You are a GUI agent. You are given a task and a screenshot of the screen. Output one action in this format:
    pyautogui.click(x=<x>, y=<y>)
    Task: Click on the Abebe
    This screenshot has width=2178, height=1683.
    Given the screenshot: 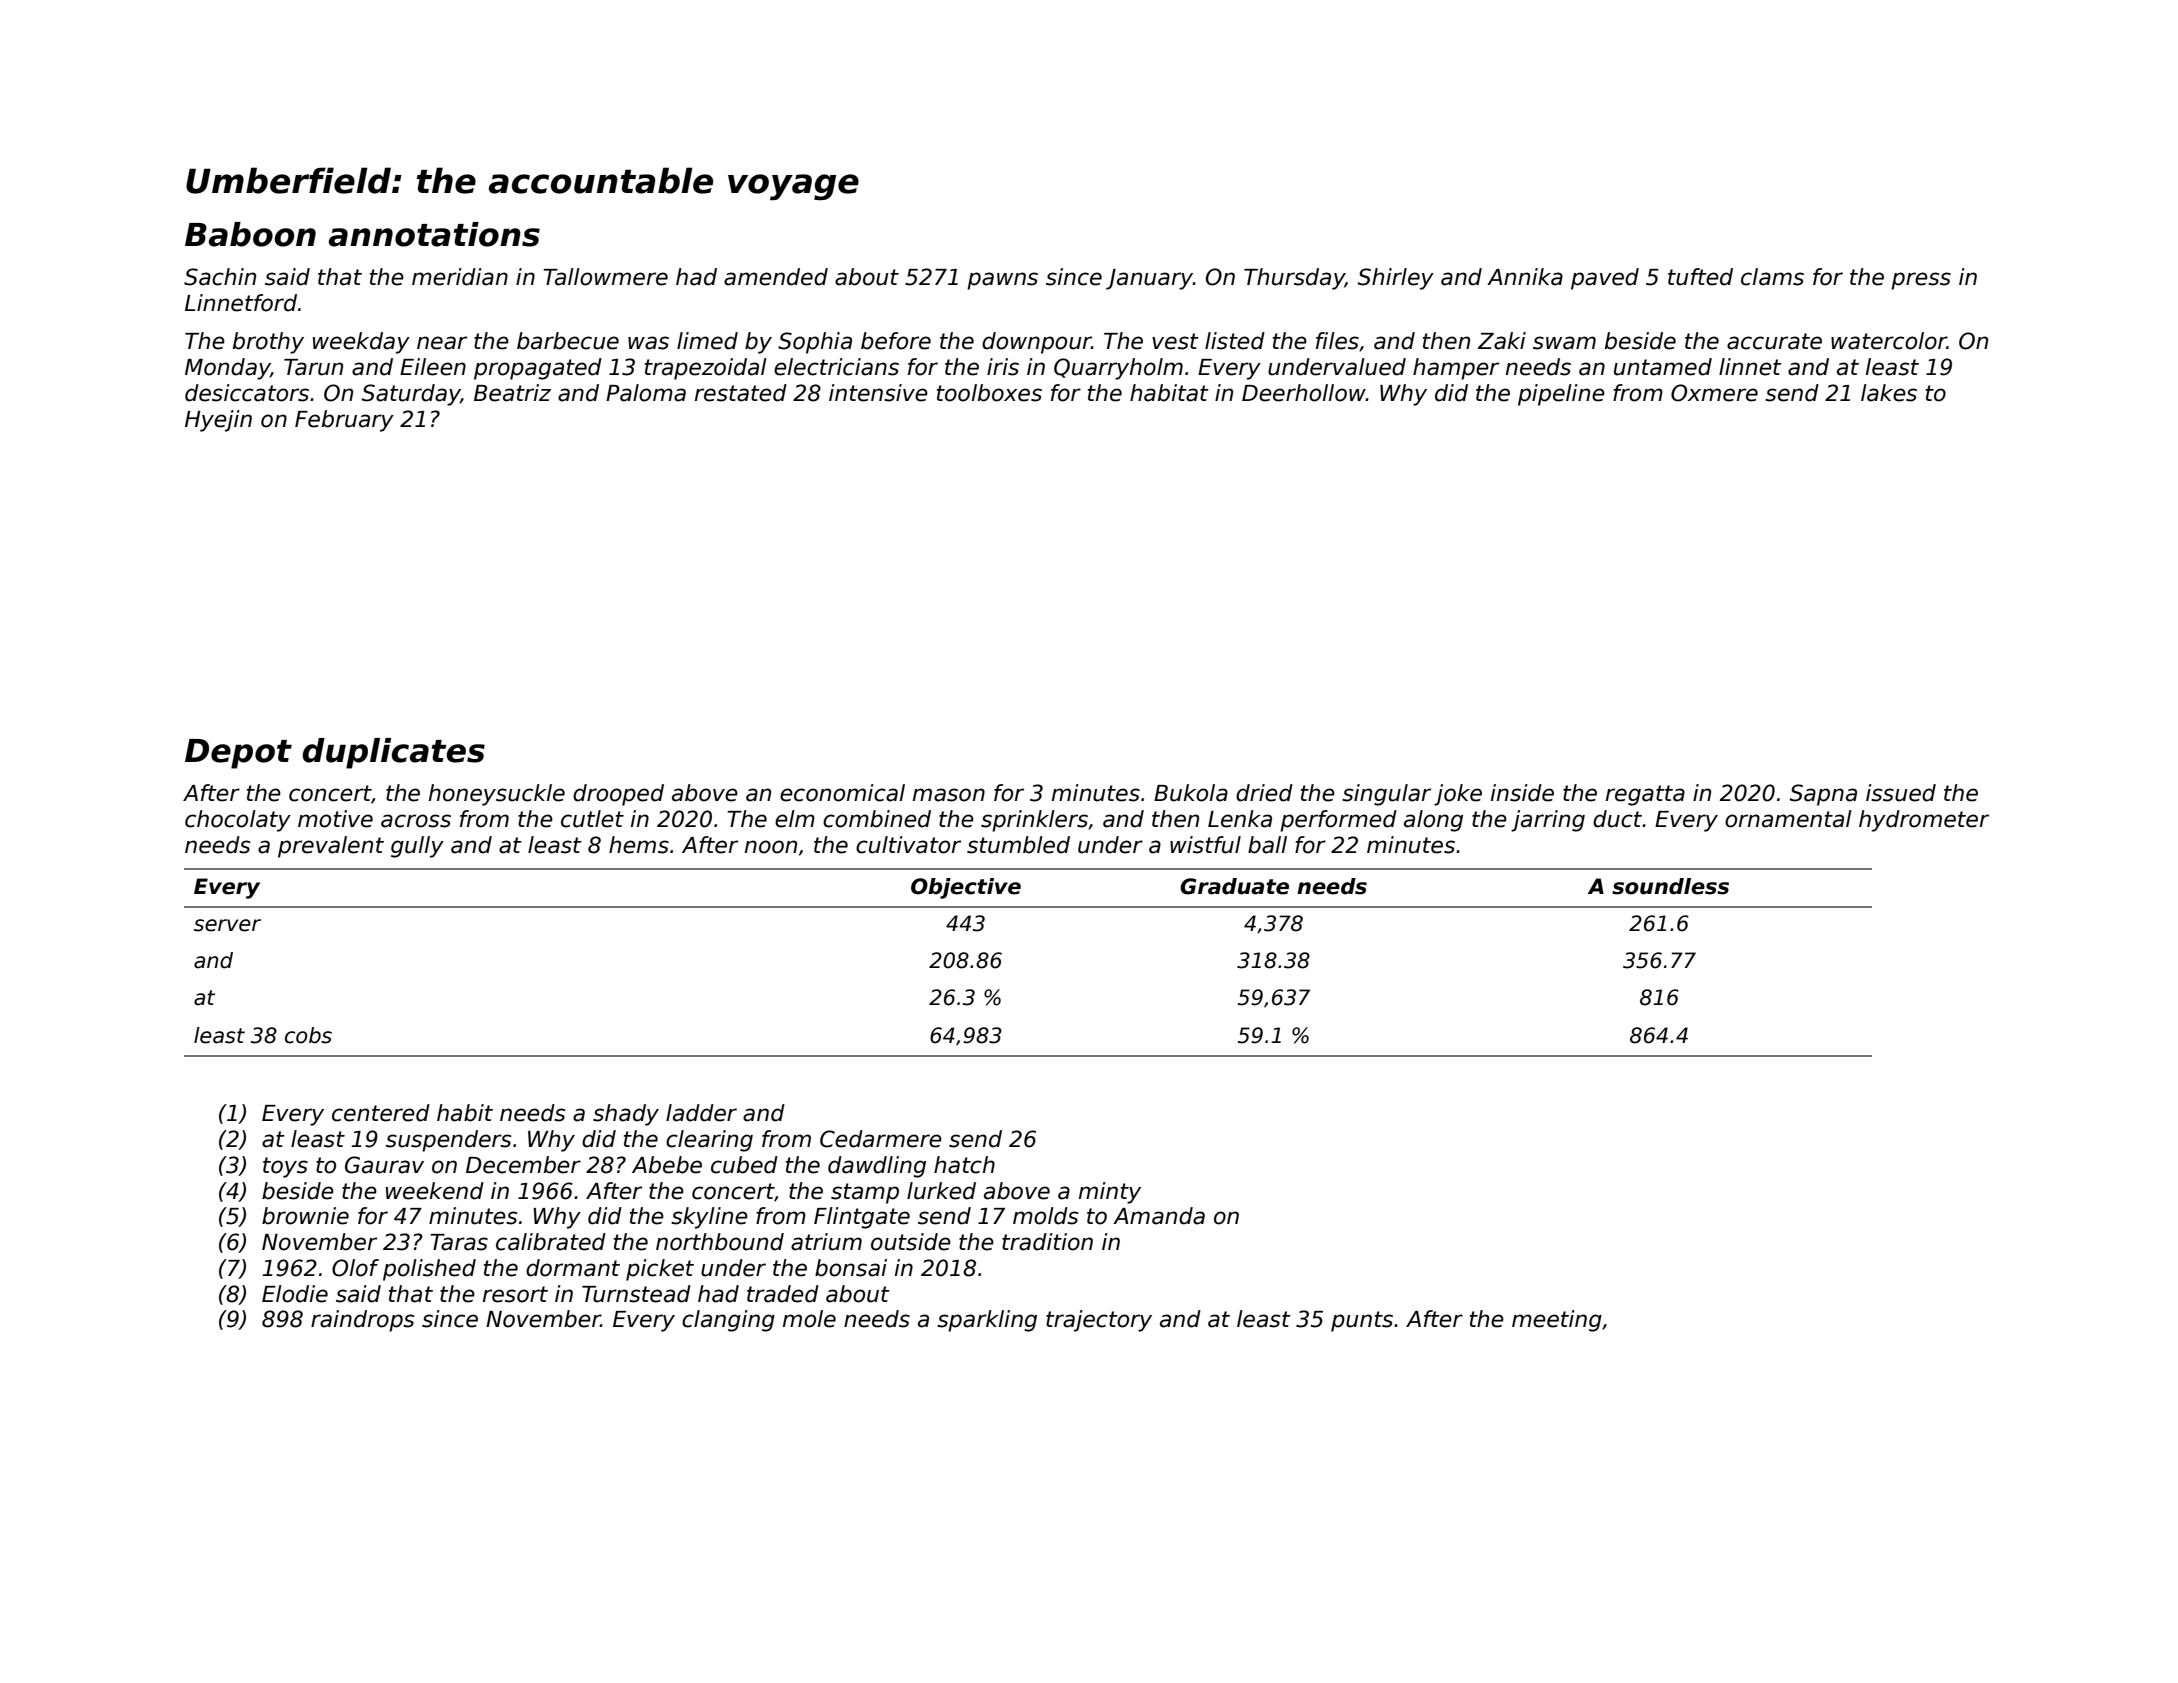 What is the action you would take?
    pyautogui.click(x=667, y=1165)
